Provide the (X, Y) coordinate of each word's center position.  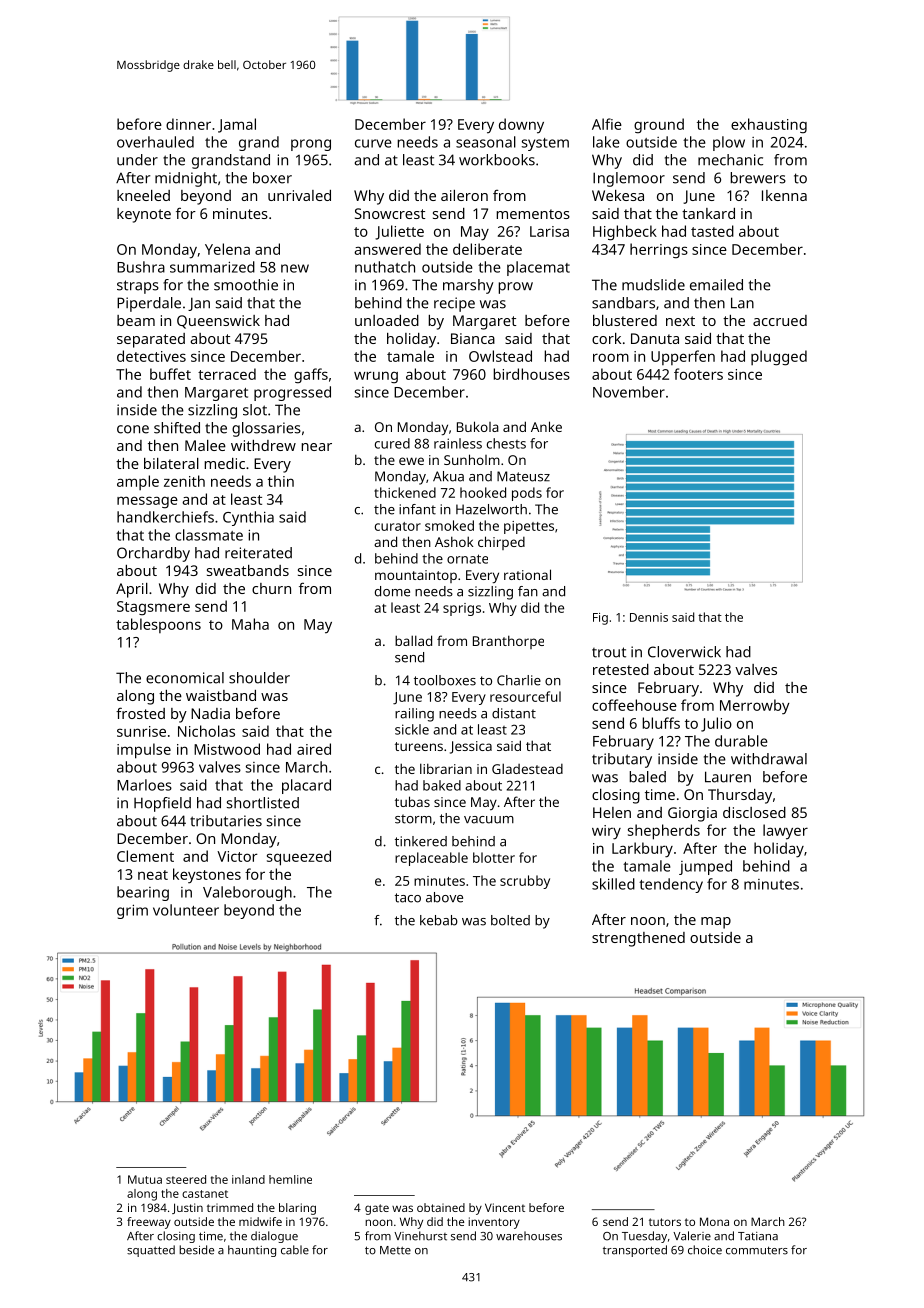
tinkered (421, 841)
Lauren (728, 777)
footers (698, 374)
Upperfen (683, 357)
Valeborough (247, 893)
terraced (227, 374)
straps (138, 287)
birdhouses (531, 374)
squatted (151, 1251)
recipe (454, 304)
